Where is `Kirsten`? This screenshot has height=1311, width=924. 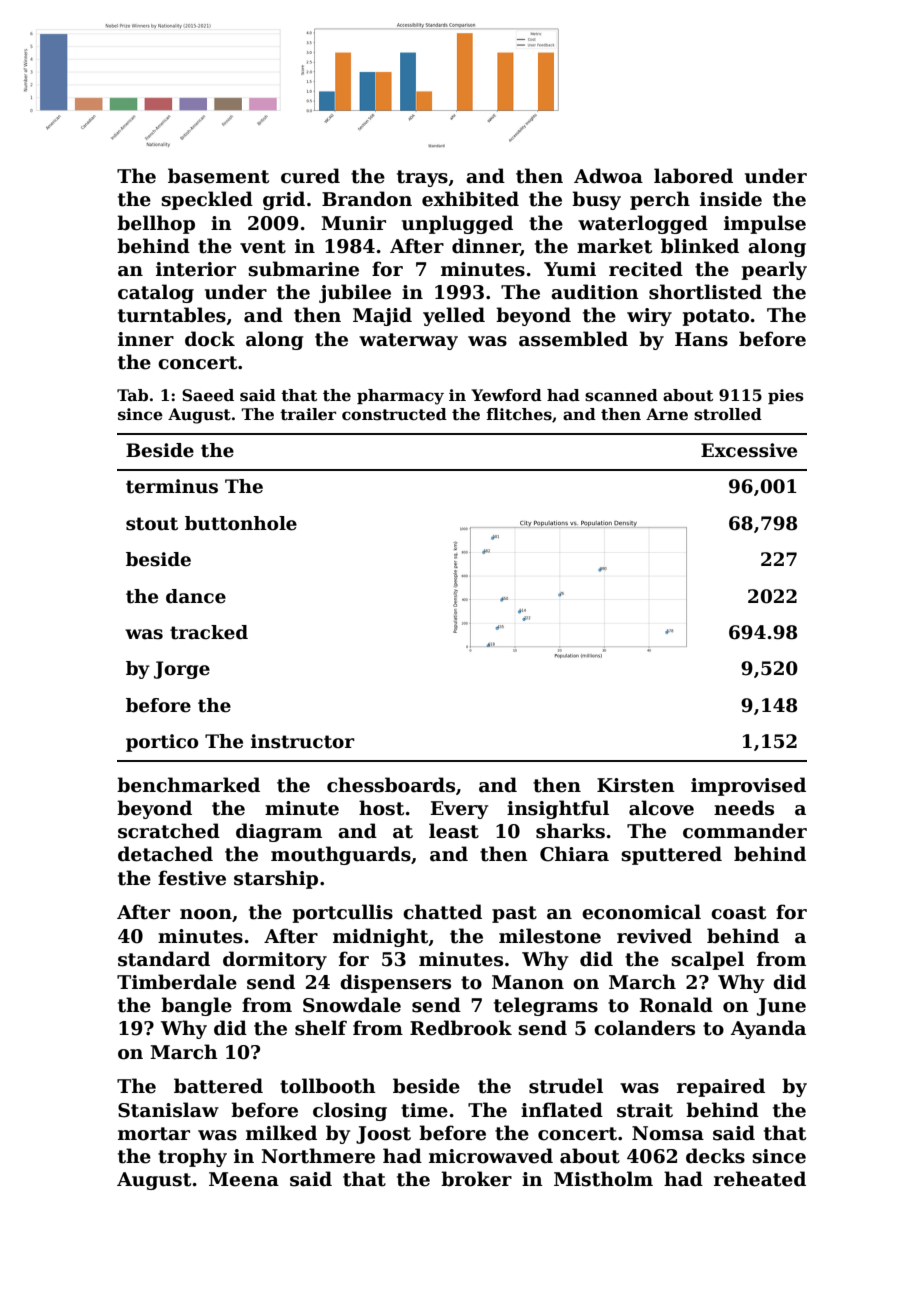 Kirsten is located at coordinates (636, 785).
